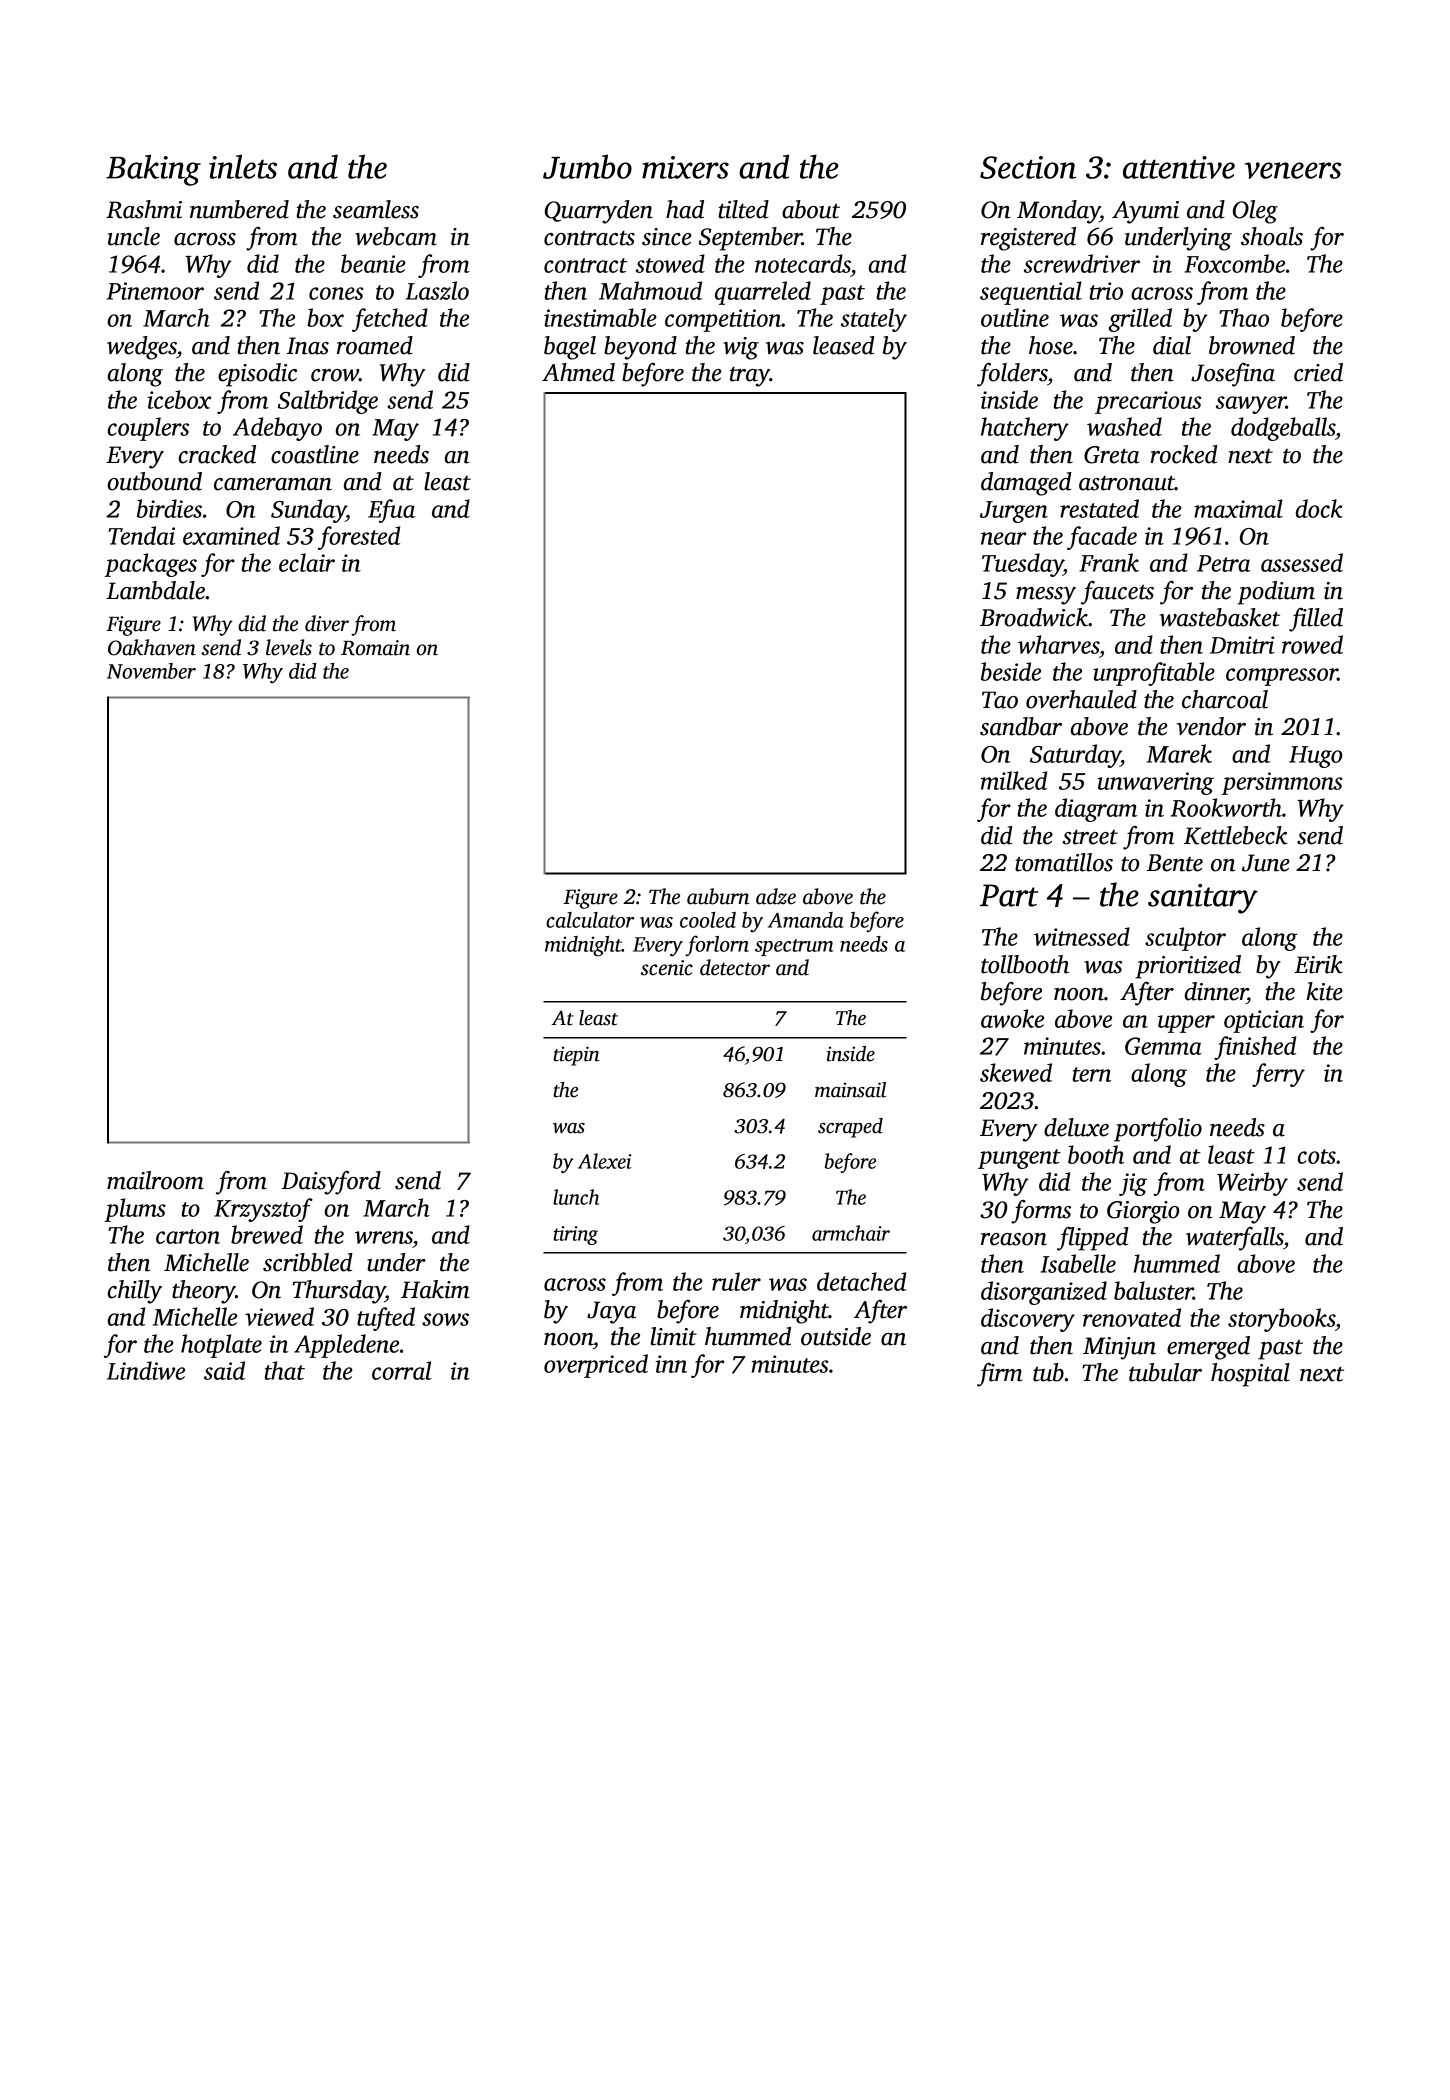 The height and width of the page is (2100, 1450). What do you see at coordinates (685, 167) in the page?
I see `mixers` at bounding box center [685, 167].
